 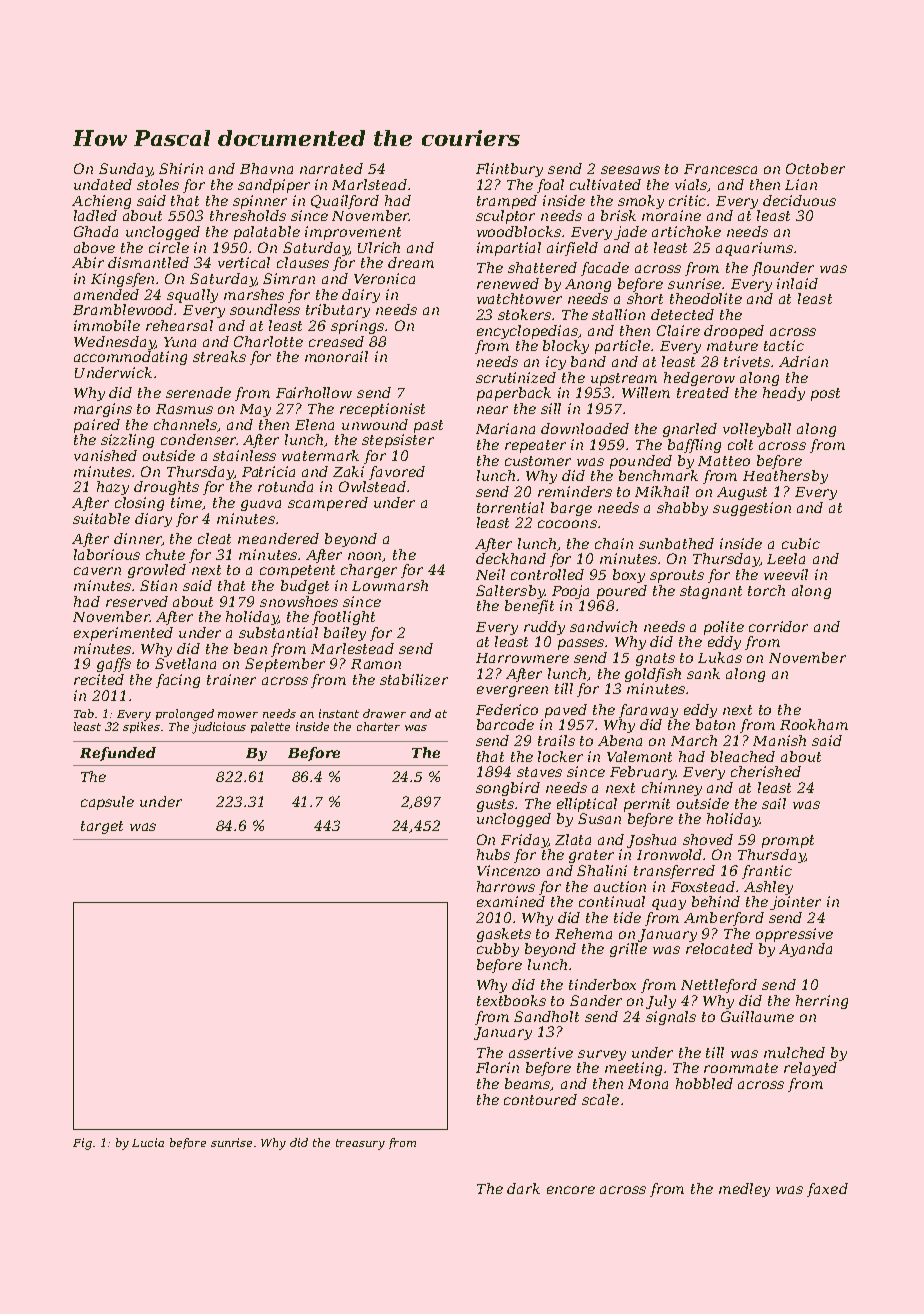 What do you see at coordinates (148, 1142) in the page?
I see `Lucia` at bounding box center [148, 1142].
